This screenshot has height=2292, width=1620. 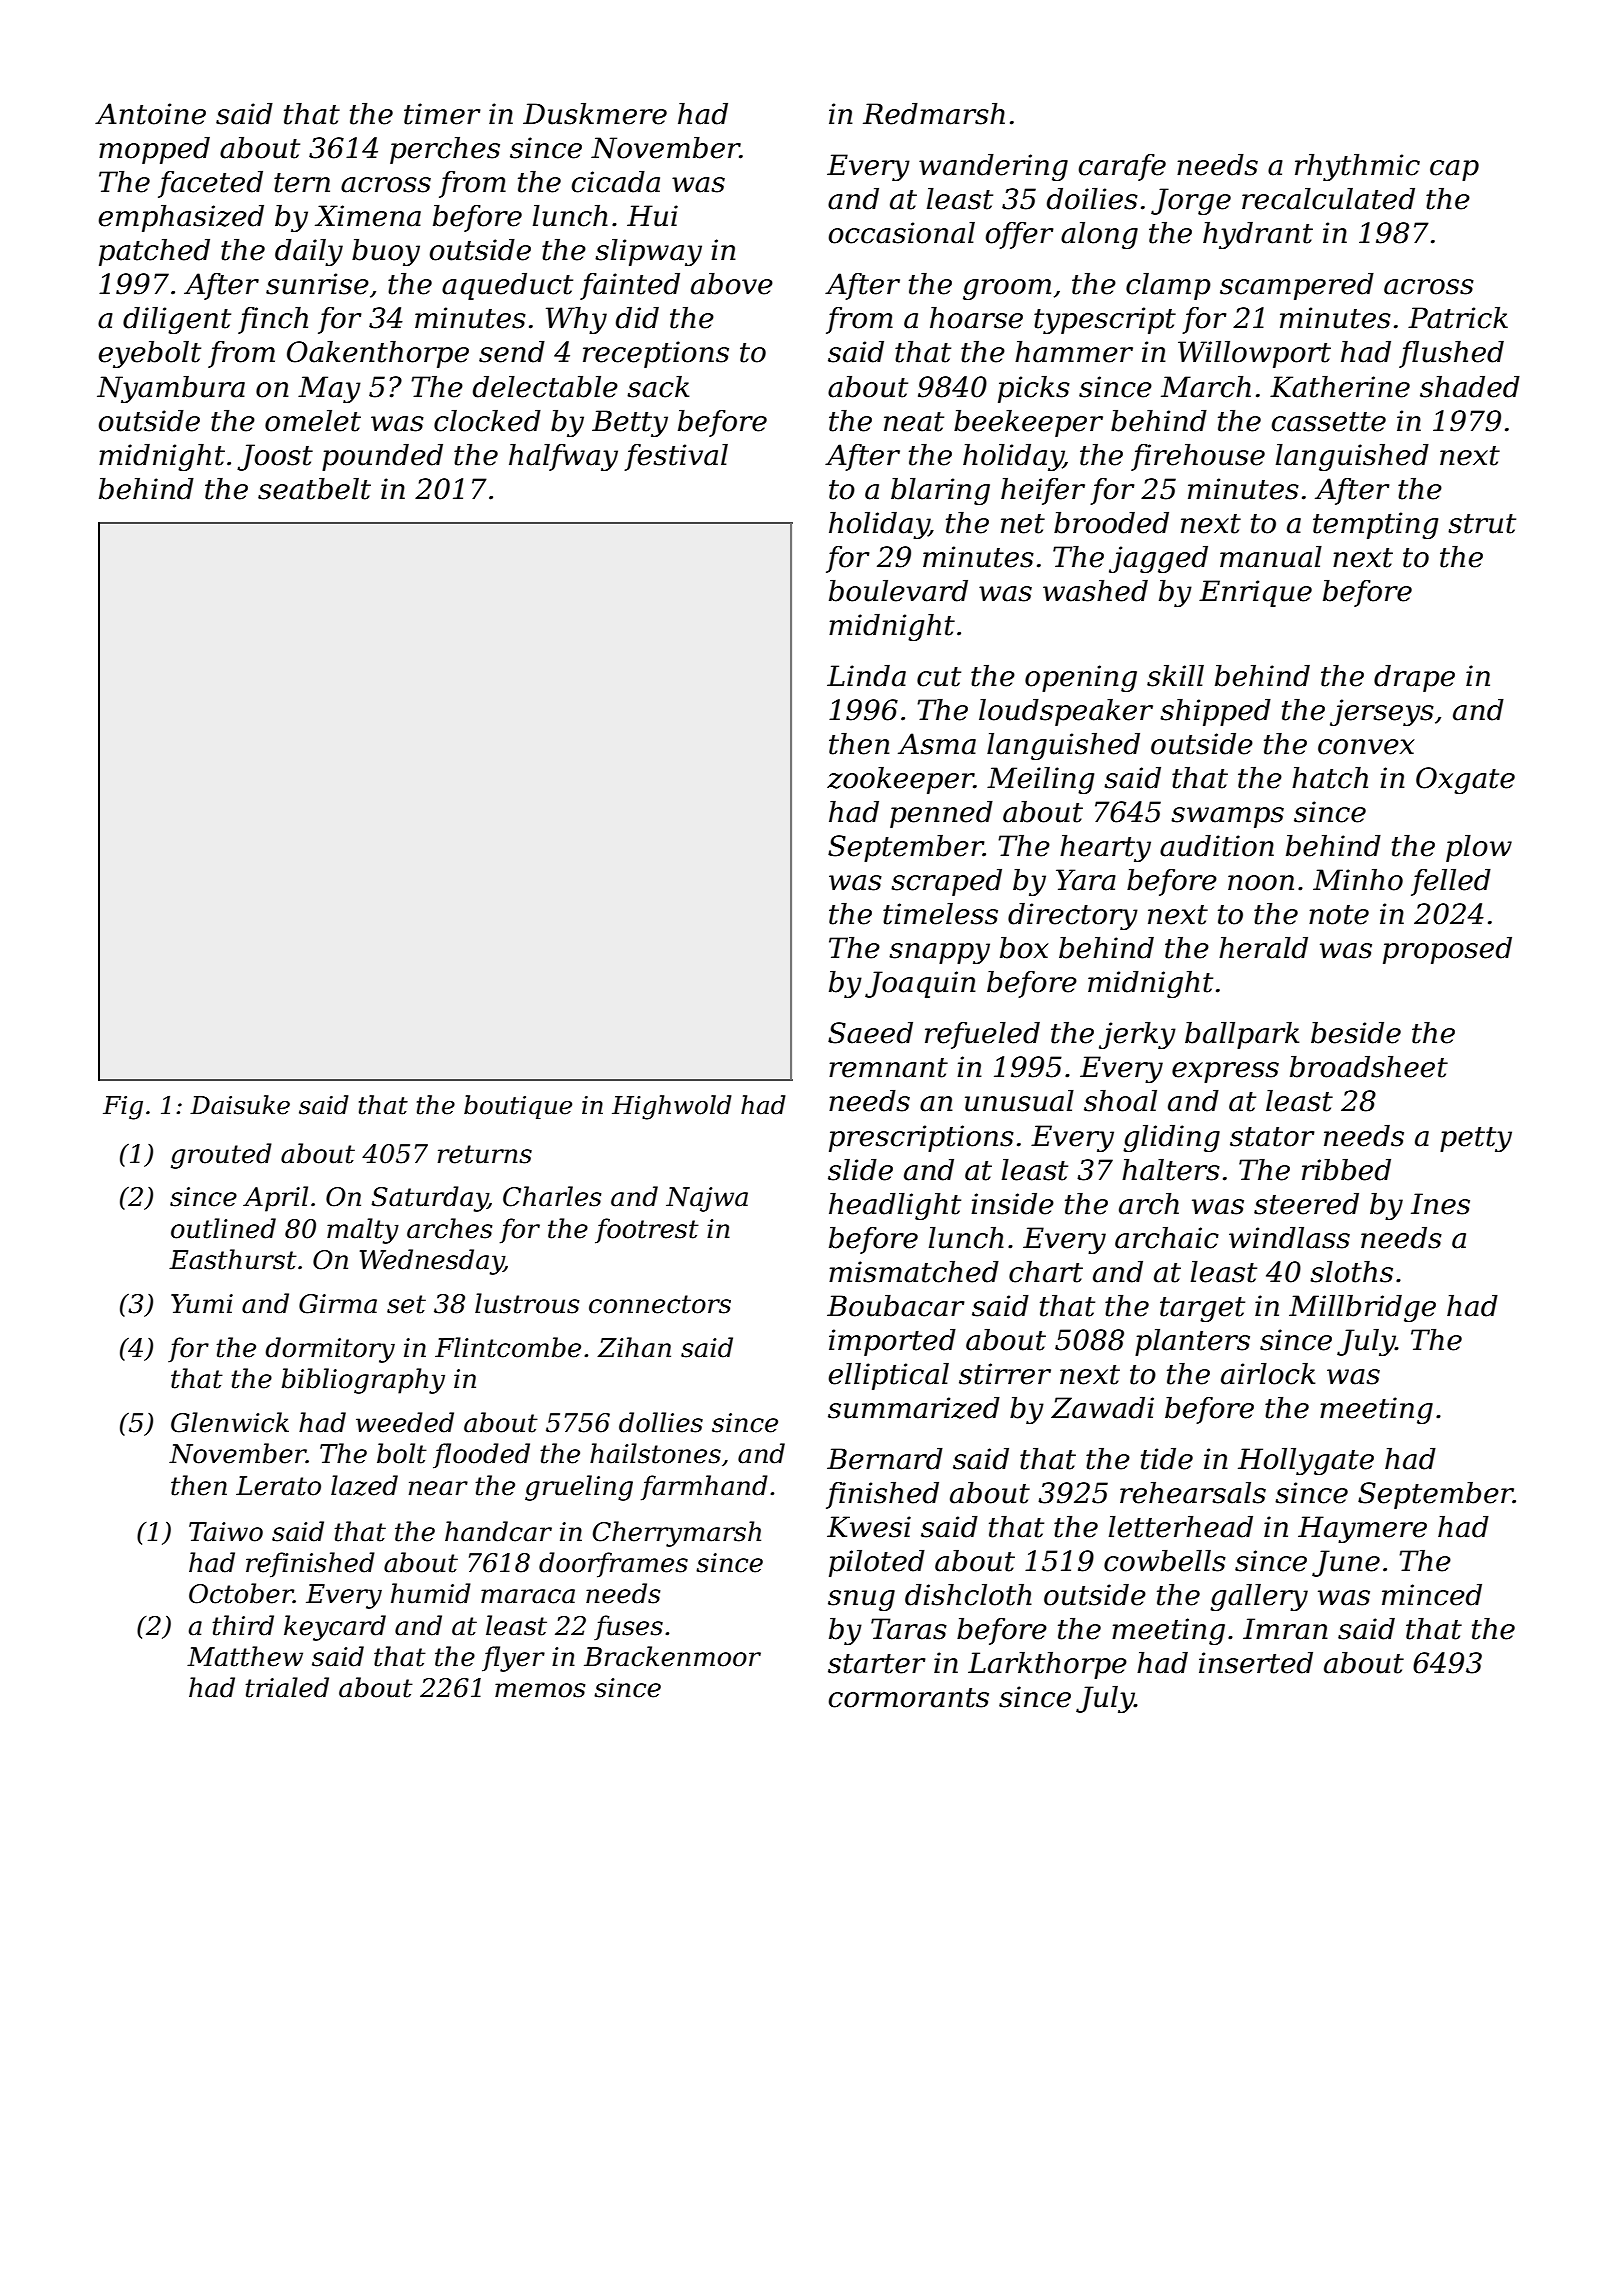 I want to click on tern, so click(x=302, y=183).
